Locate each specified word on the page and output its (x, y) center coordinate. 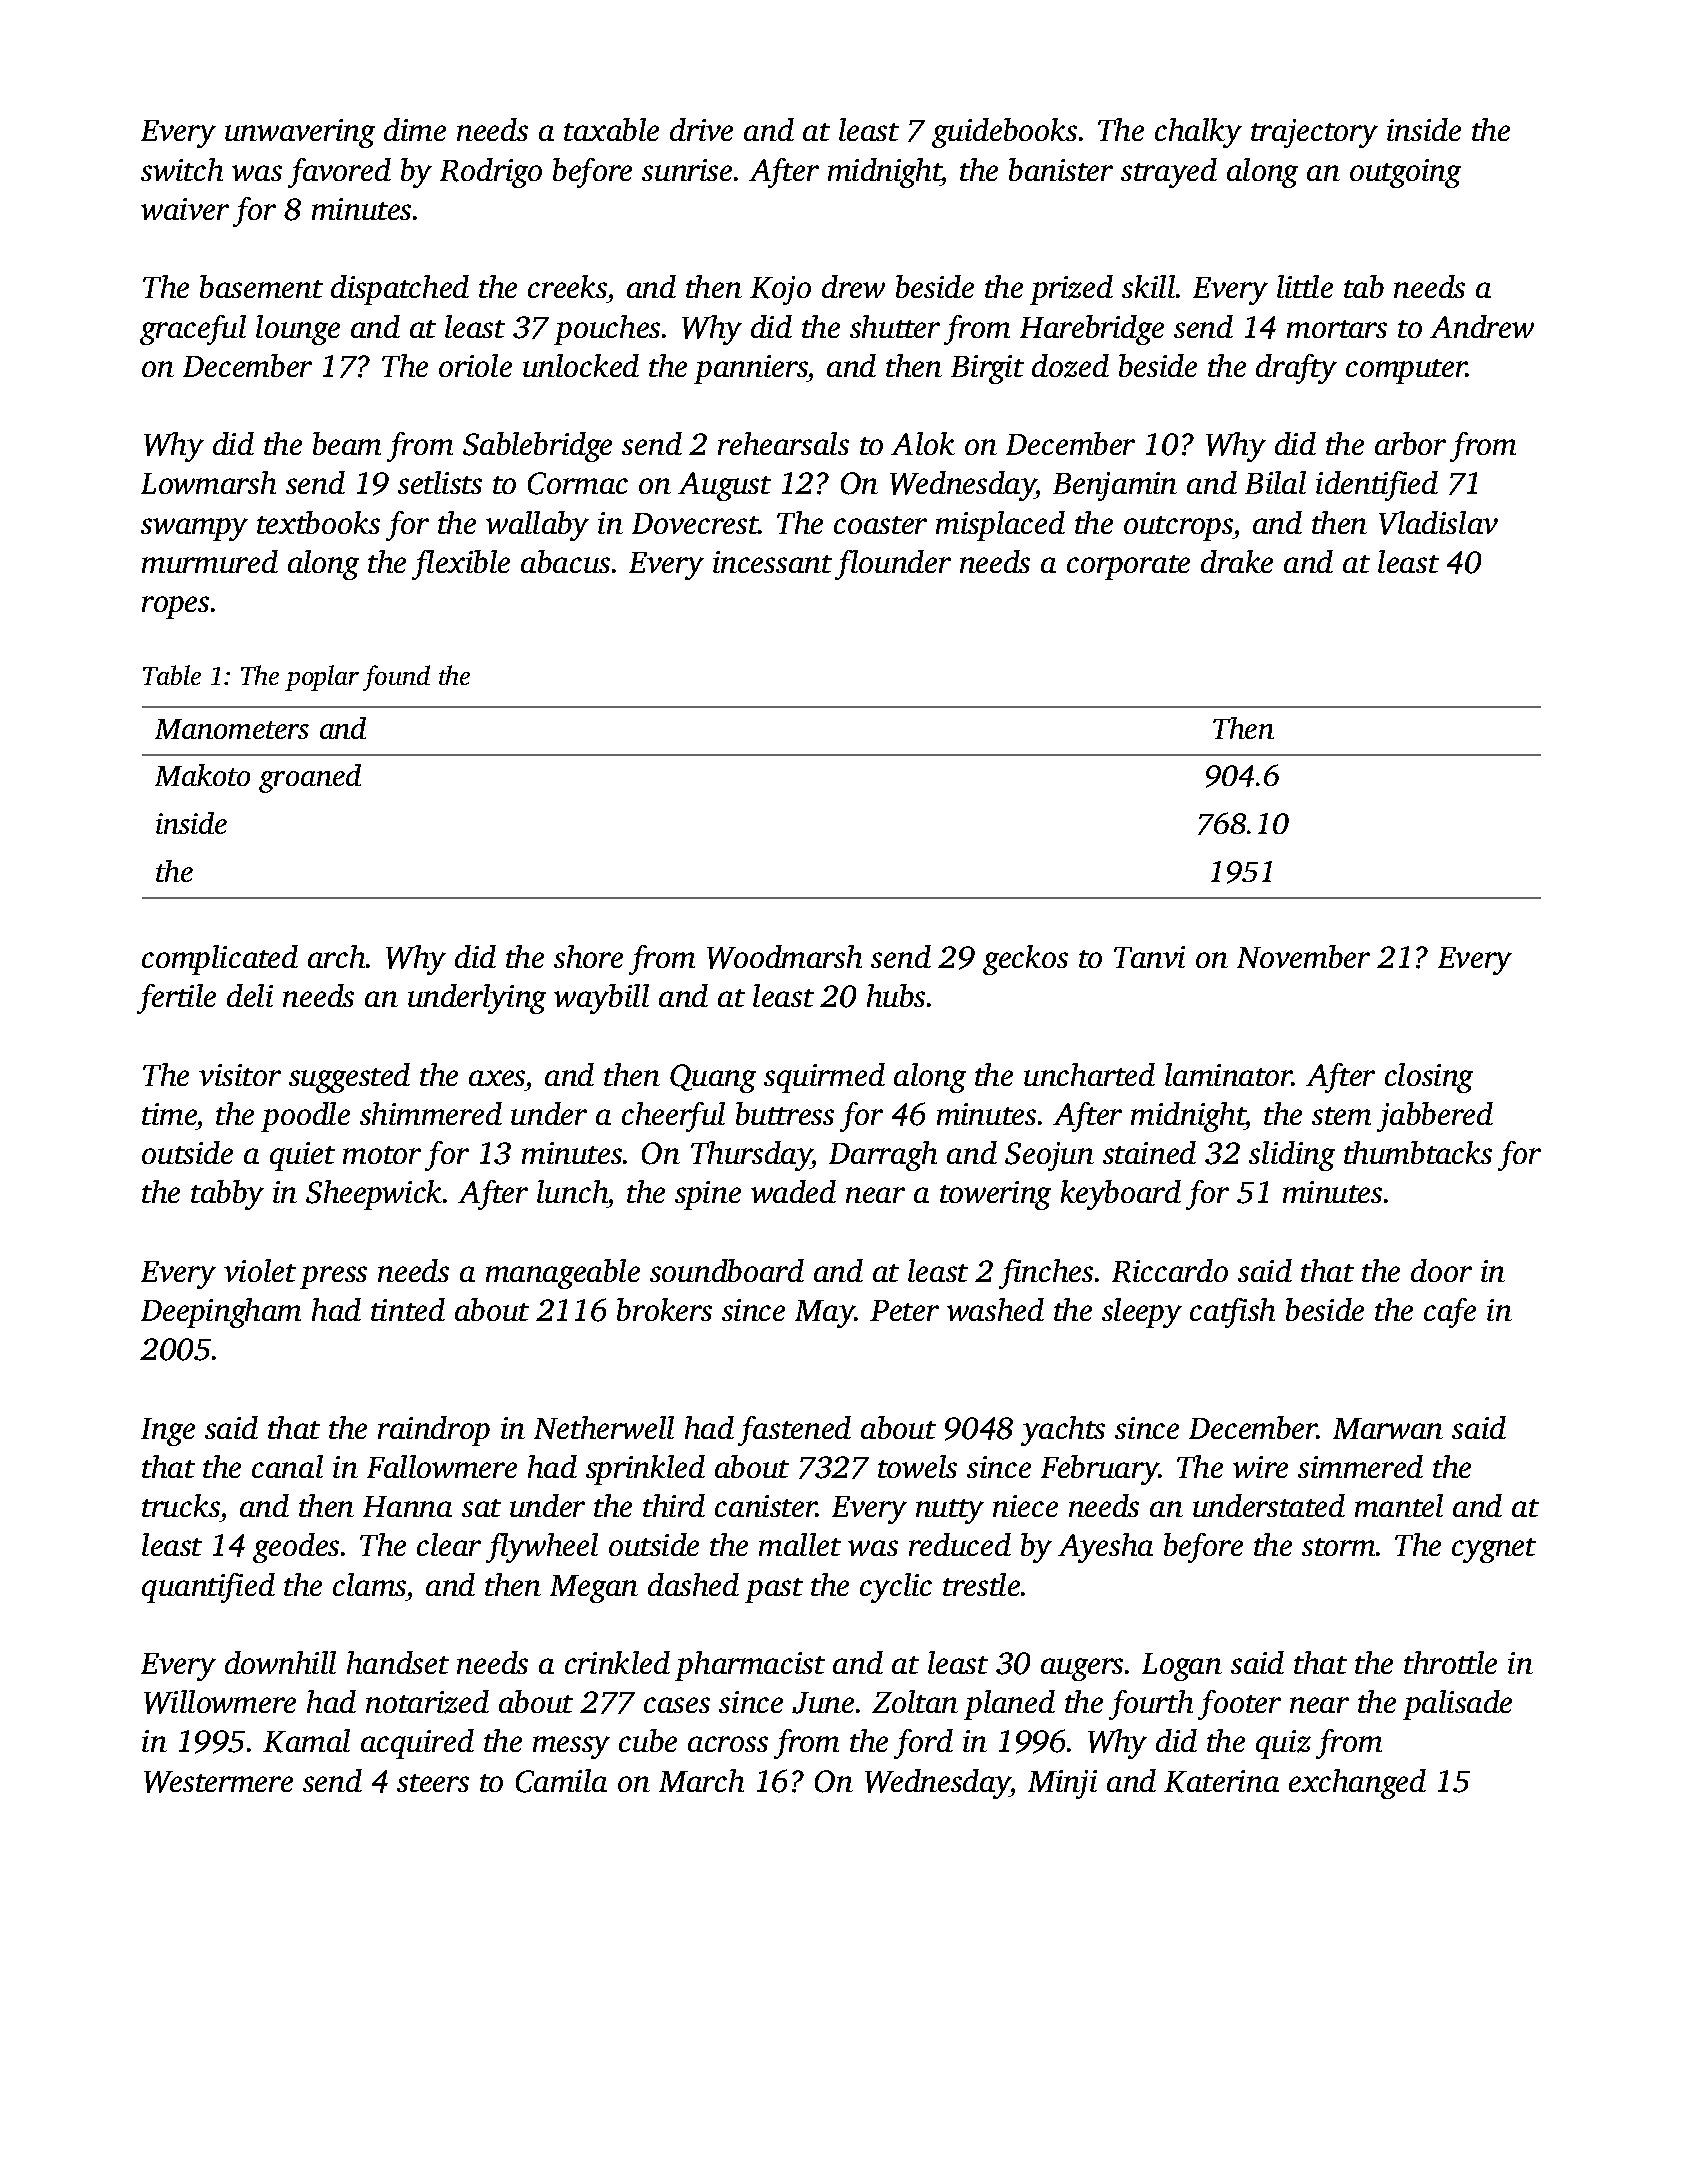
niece (1025, 1506)
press (333, 1277)
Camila (561, 1781)
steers (433, 1783)
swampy (194, 529)
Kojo (780, 290)
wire (1260, 1467)
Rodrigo (491, 173)
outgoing (1405, 173)
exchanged (1357, 1784)
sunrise (687, 170)
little (1305, 286)
